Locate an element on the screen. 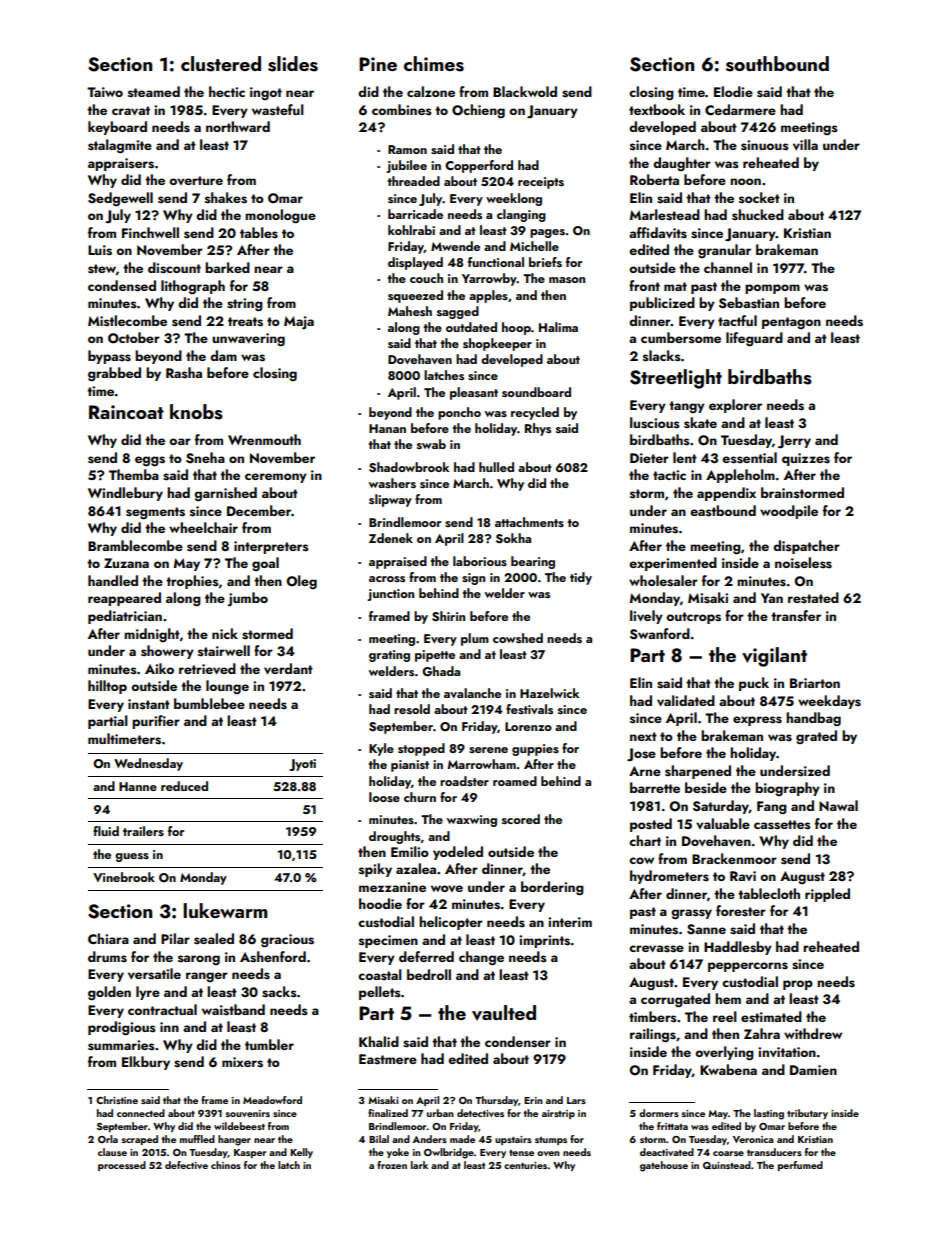  southbound is located at coordinates (777, 64).
